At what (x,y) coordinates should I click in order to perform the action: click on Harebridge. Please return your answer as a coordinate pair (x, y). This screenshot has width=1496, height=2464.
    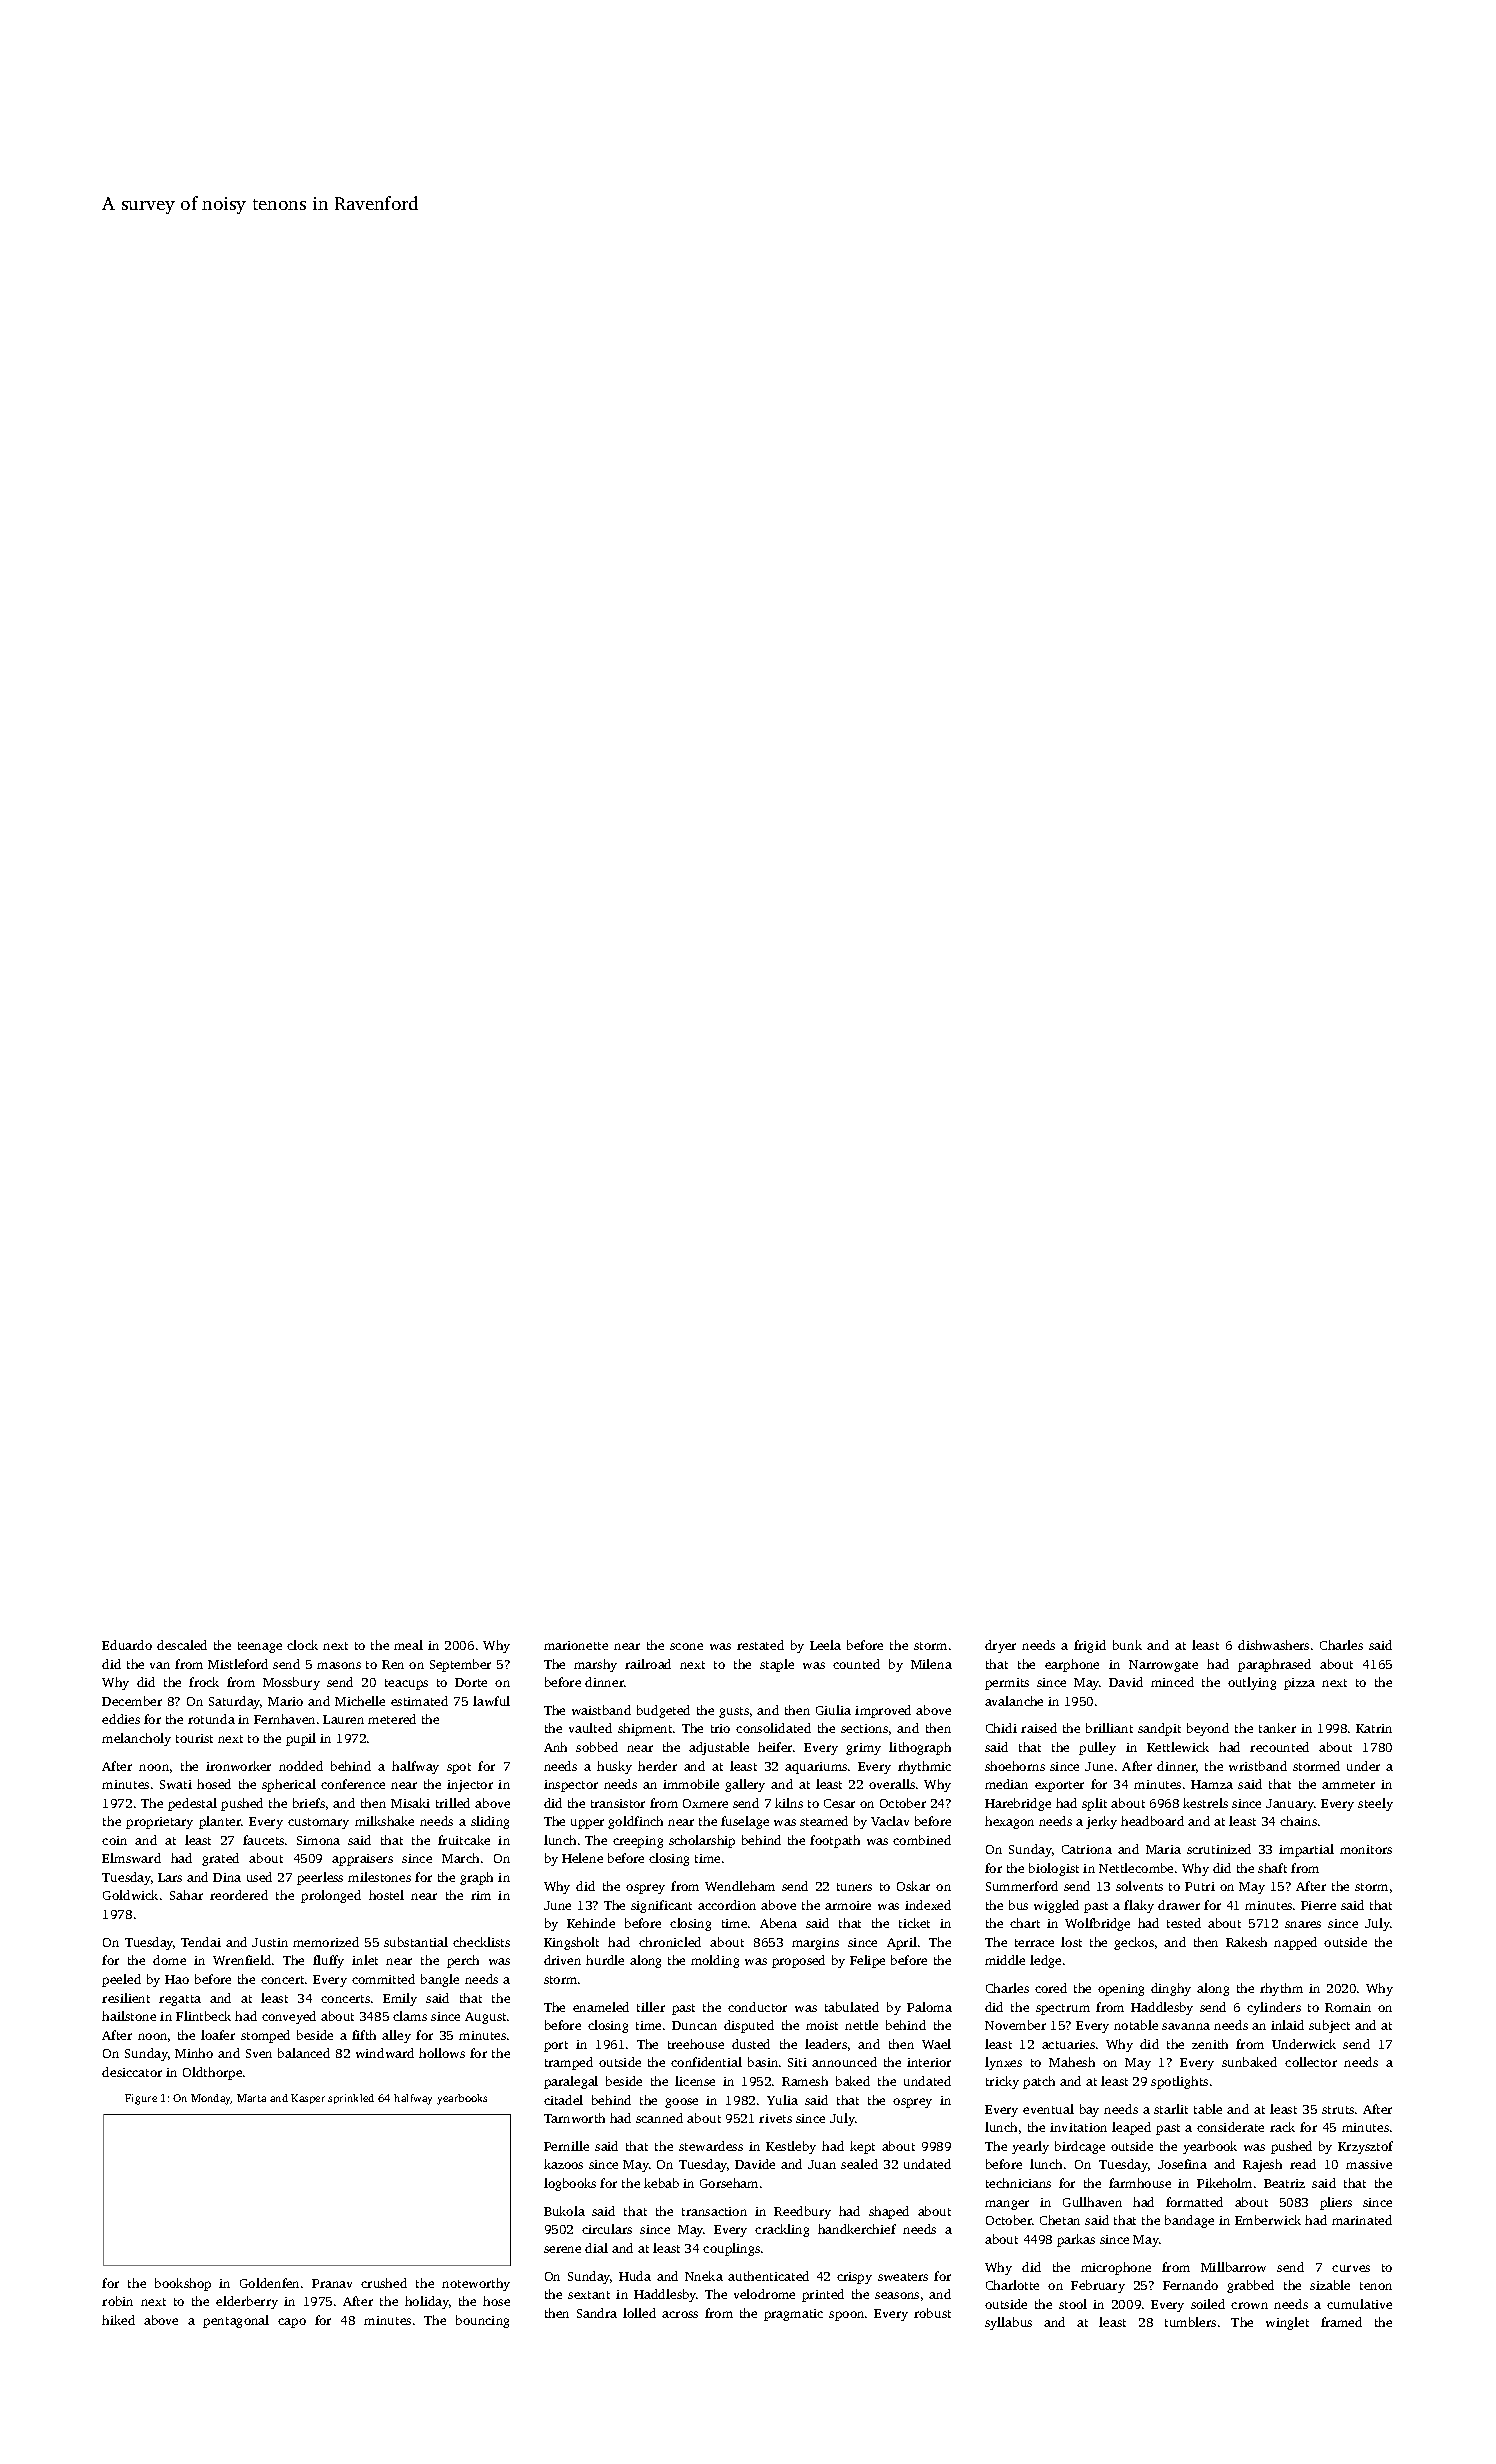
    Looking at the image, I should click on (1018, 1804).
